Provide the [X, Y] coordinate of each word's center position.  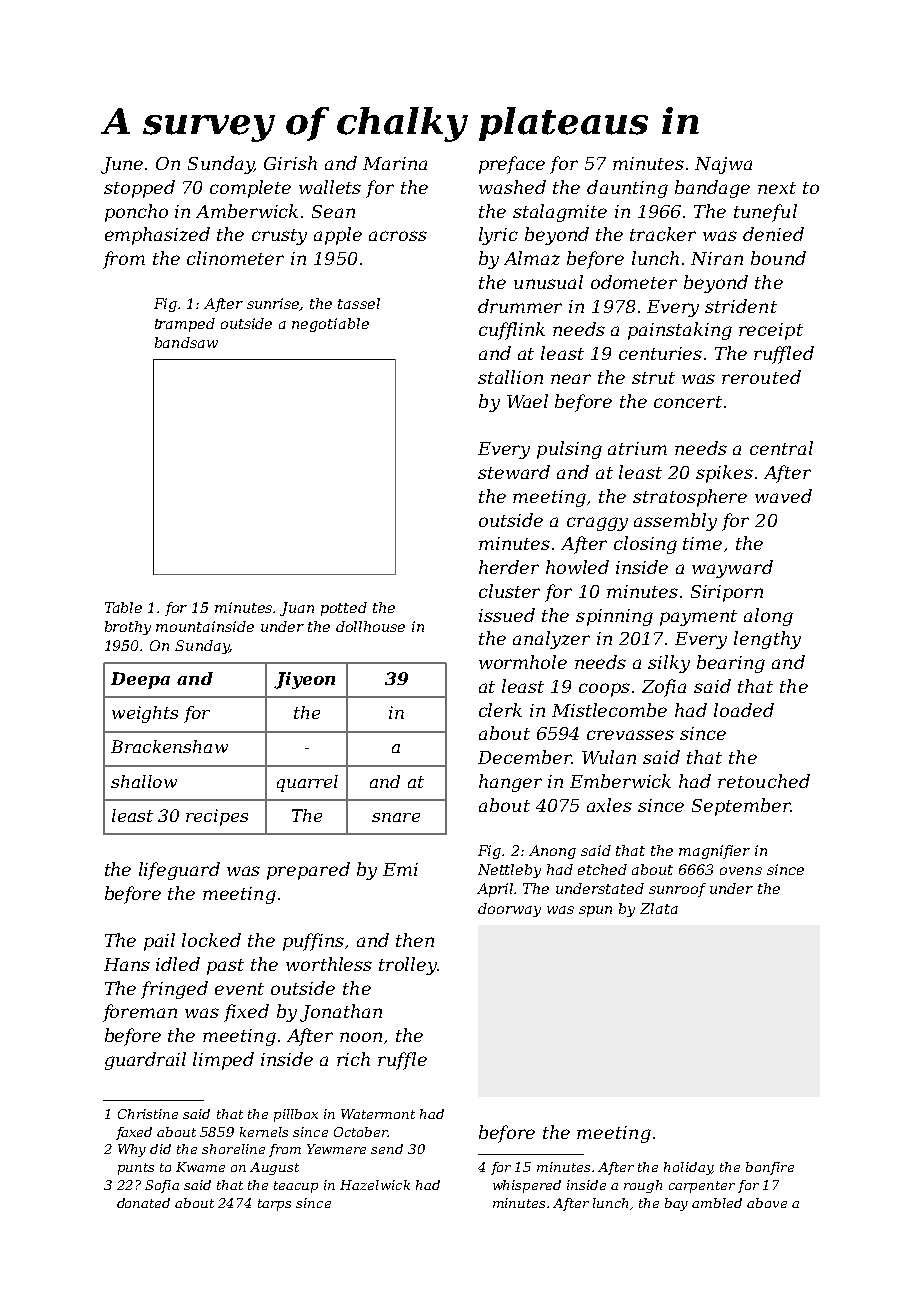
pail [159, 942]
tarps [274, 1205]
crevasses [630, 735]
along [768, 617]
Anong [552, 852]
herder [509, 567]
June [122, 165]
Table [123, 607]
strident [741, 306]
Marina [395, 163]
